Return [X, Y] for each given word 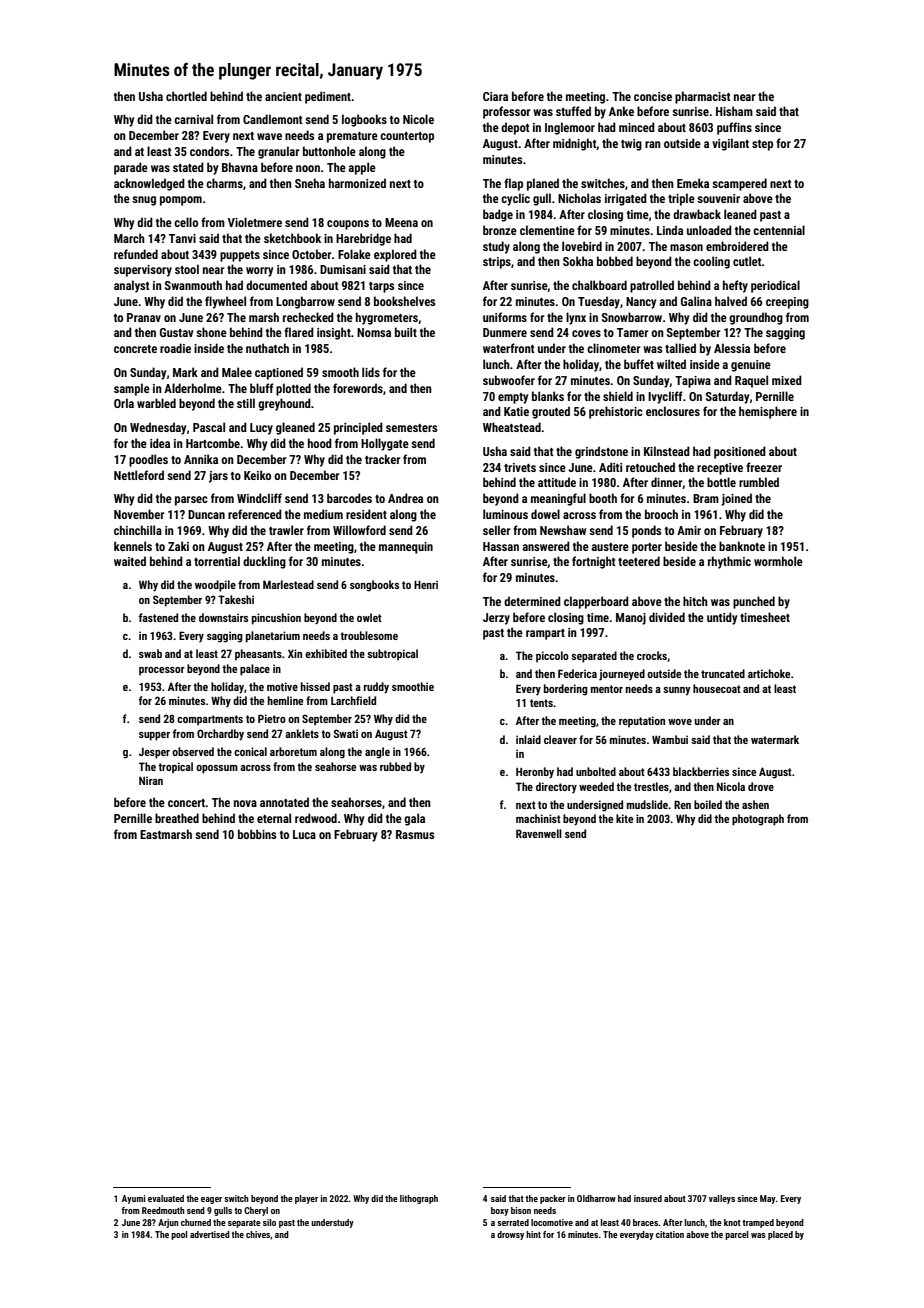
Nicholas [579, 198]
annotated [284, 802]
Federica [577, 673]
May [768, 1199]
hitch [695, 601]
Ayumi [134, 1199]
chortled [186, 96]
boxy [500, 1211]
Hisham [734, 111]
